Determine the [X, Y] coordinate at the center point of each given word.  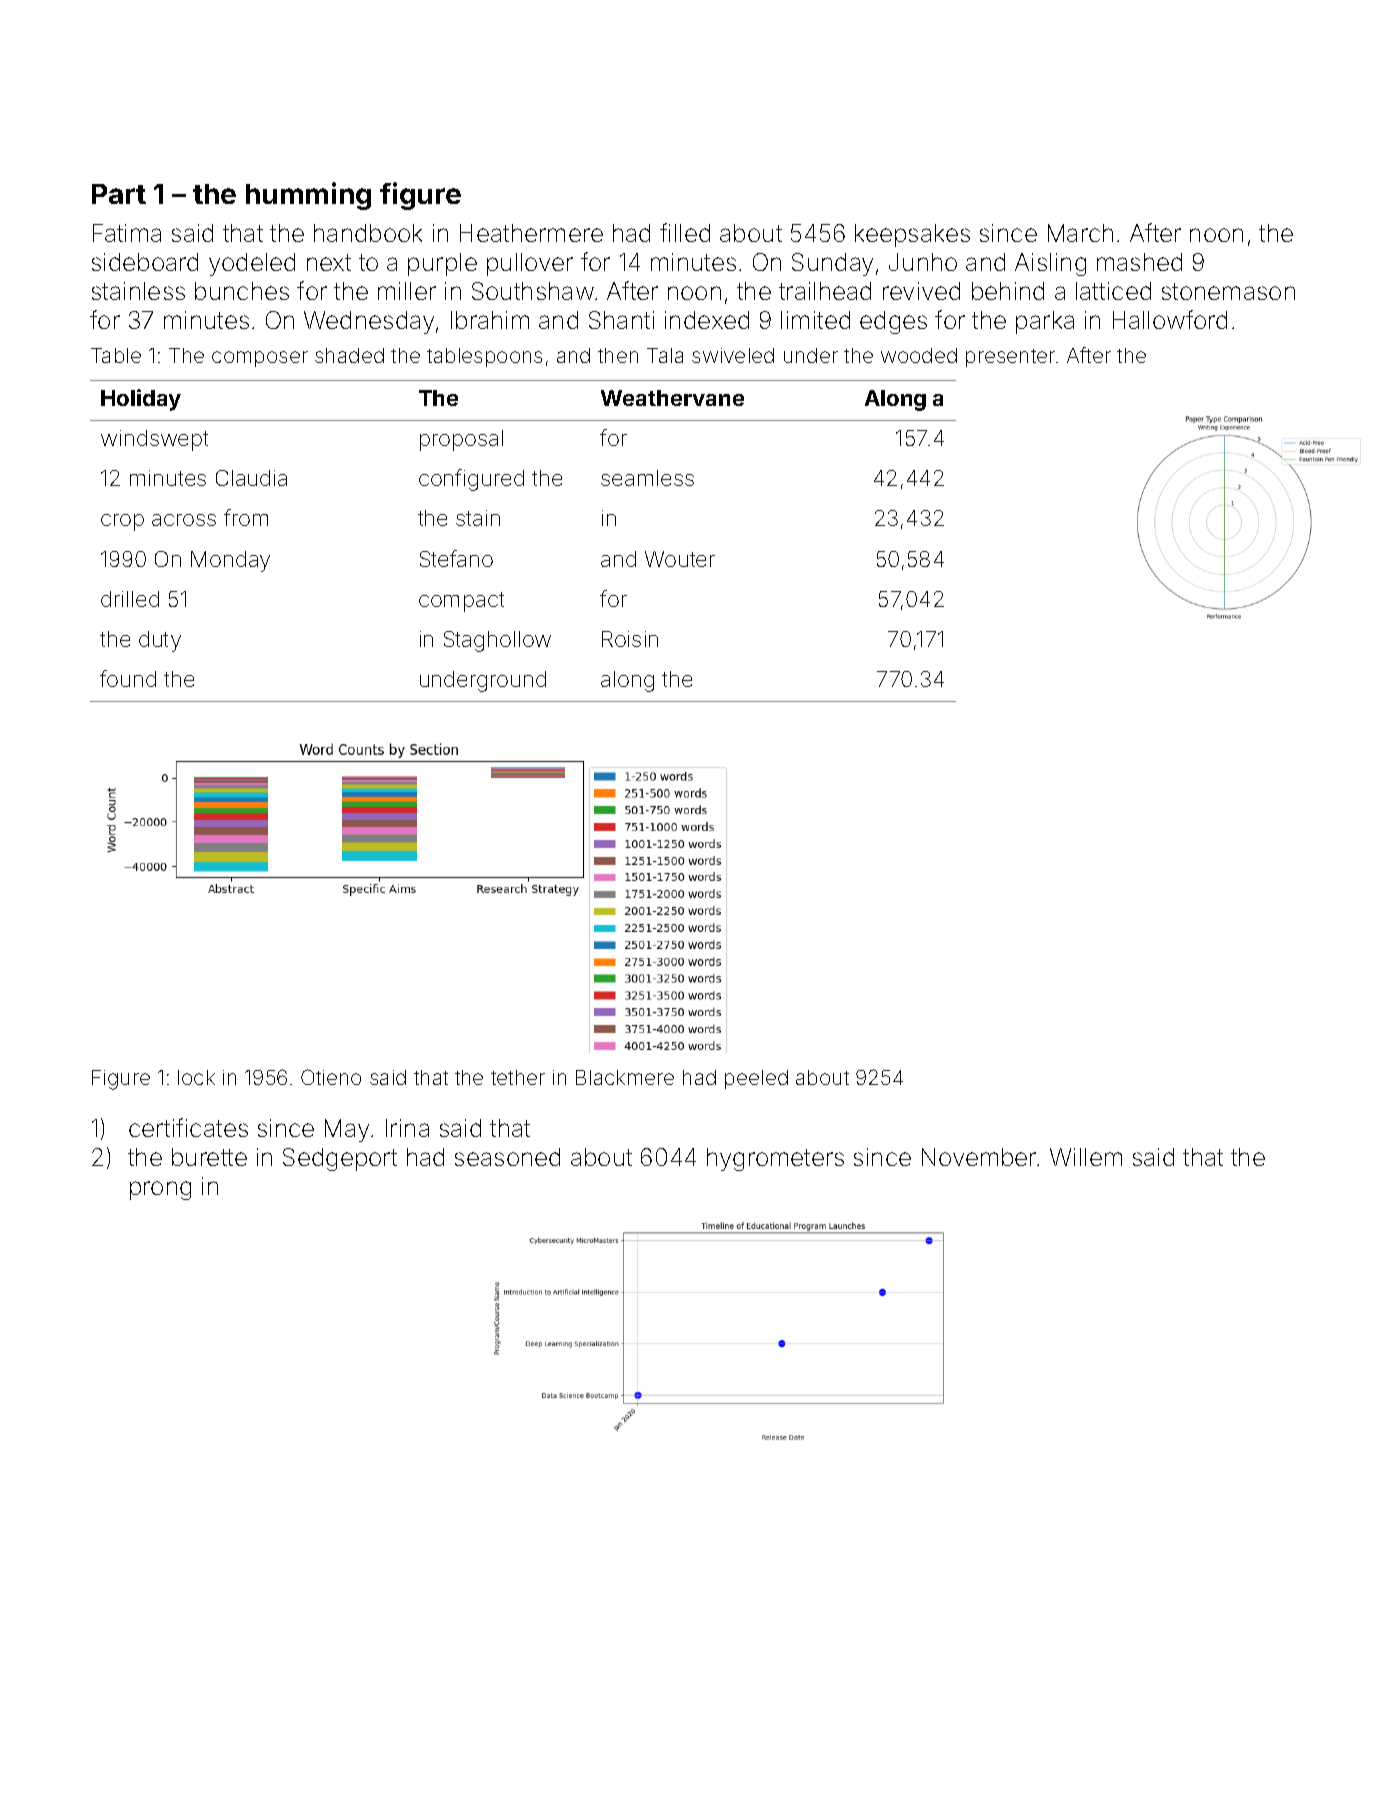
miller [407, 291]
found [128, 678]
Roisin [630, 639]
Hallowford [1170, 319]
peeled [756, 1079]
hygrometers [775, 1159]
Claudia [251, 478]
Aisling [1050, 264]
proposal [461, 440]
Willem [1086, 1157]
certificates [188, 1127]
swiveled [733, 355]
